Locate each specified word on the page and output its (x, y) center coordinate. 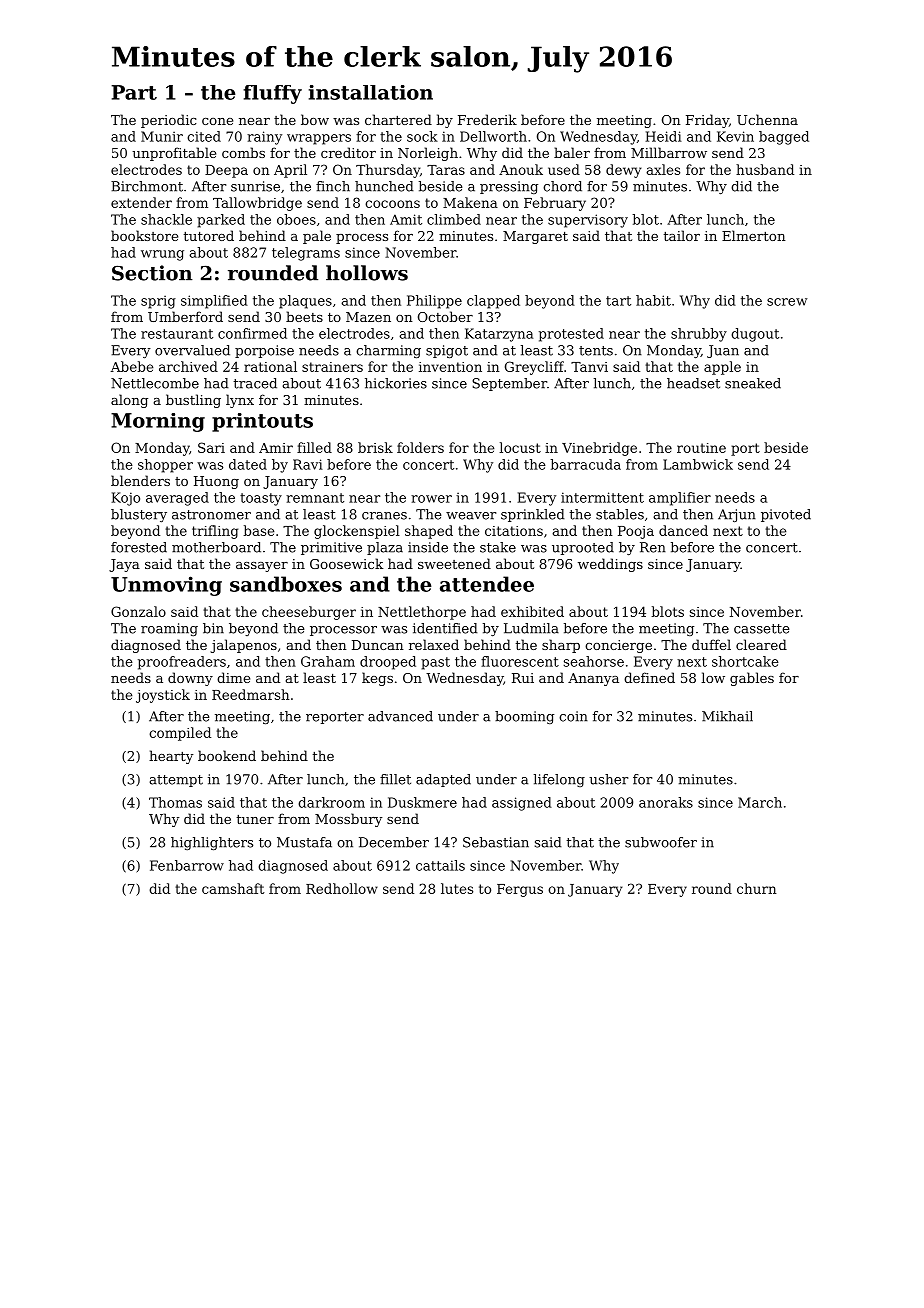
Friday (707, 121)
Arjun (737, 515)
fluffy (272, 94)
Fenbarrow (187, 865)
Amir (276, 448)
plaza (385, 548)
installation (371, 92)
